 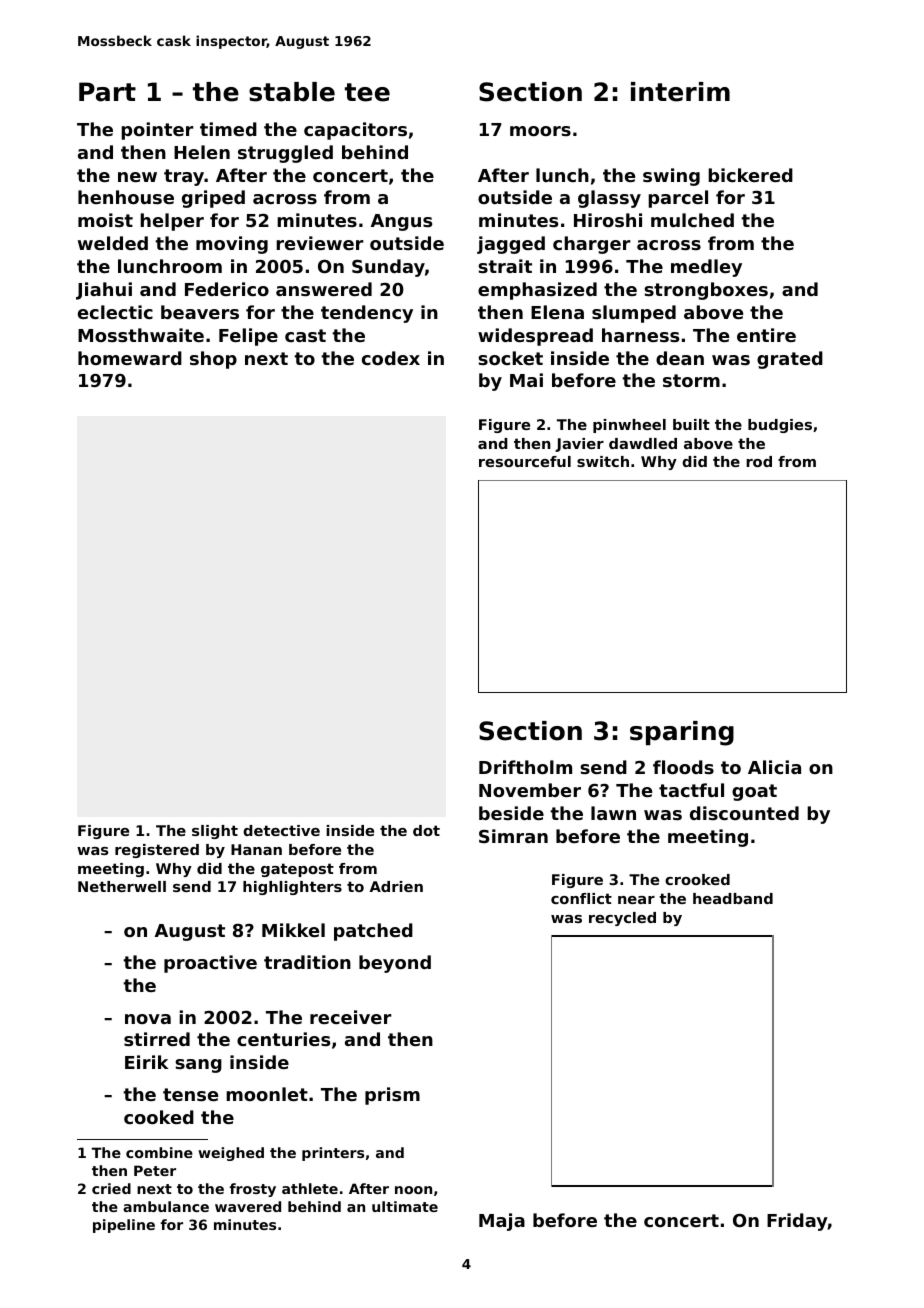 What do you see at coordinates (682, 733) in the screenshot?
I see `sparing` at bounding box center [682, 733].
